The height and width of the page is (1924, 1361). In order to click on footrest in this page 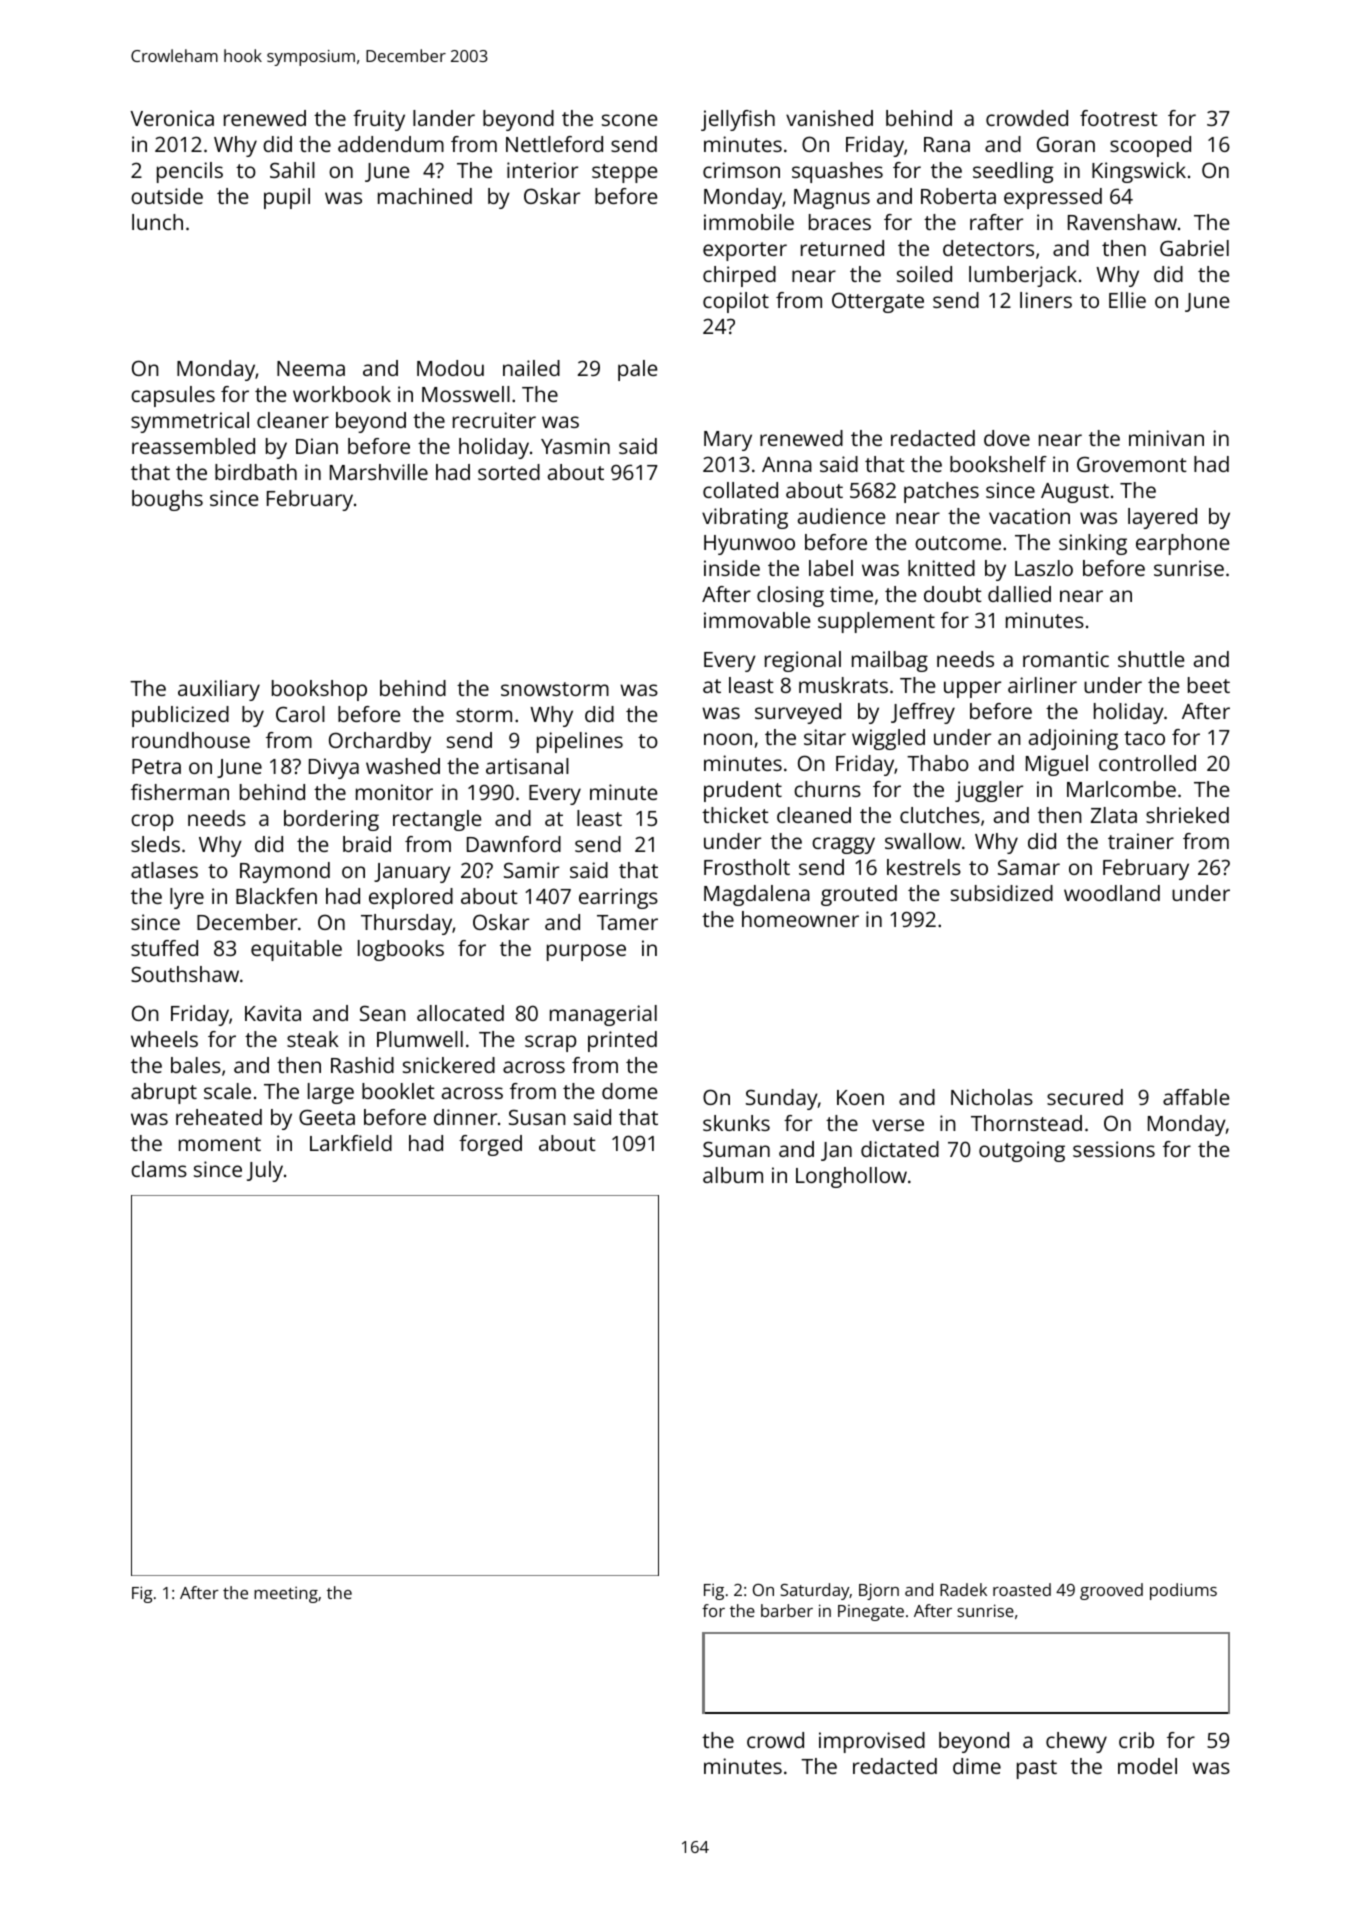, I will do `click(1119, 118)`.
